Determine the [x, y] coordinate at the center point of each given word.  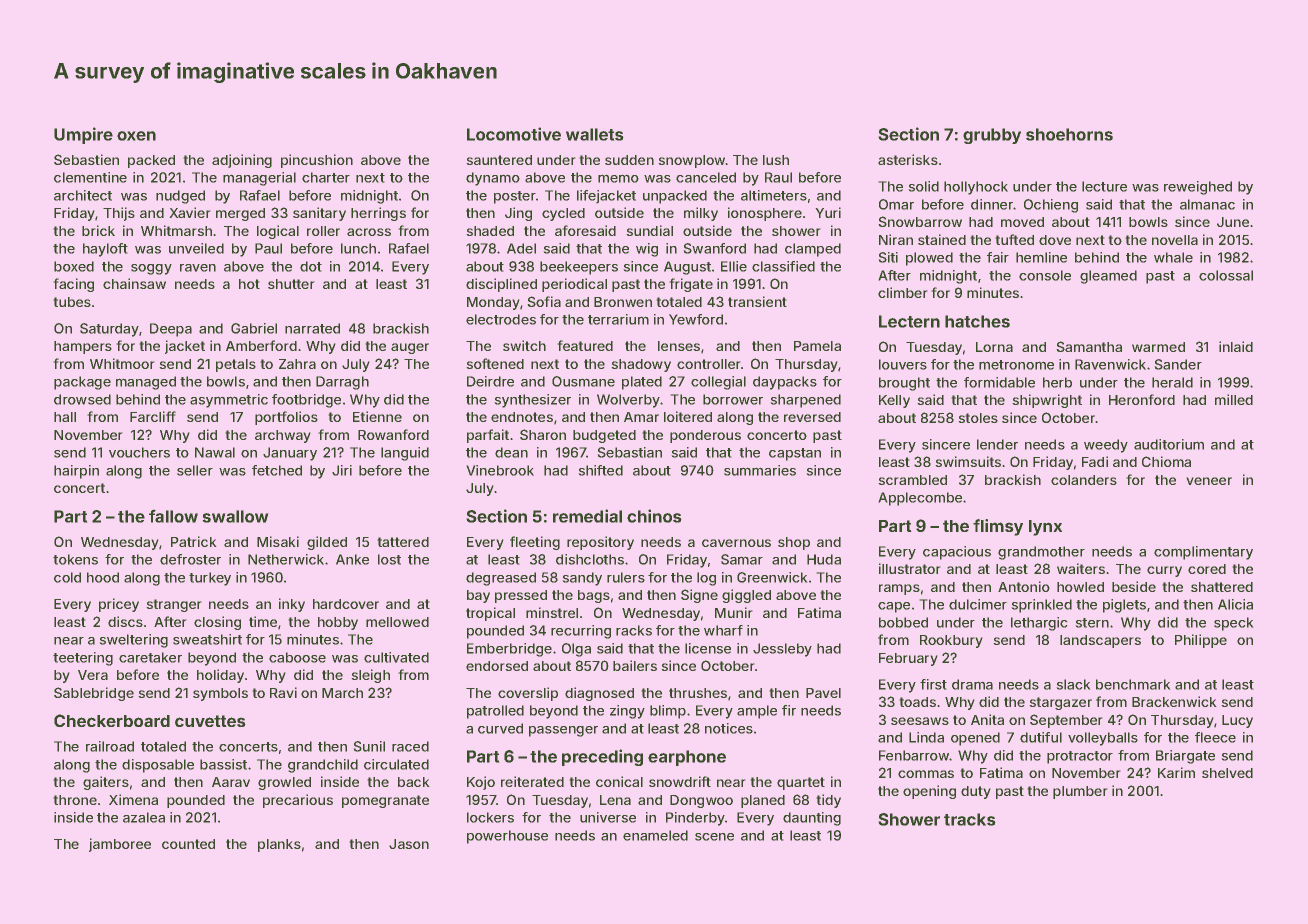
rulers [626, 577]
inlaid [1236, 346]
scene [714, 837]
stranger [174, 605]
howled [1080, 587]
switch [524, 345]
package [82, 383]
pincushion [317, 161]
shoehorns [1069, 134]
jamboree [120, 845]
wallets [595, 134]
